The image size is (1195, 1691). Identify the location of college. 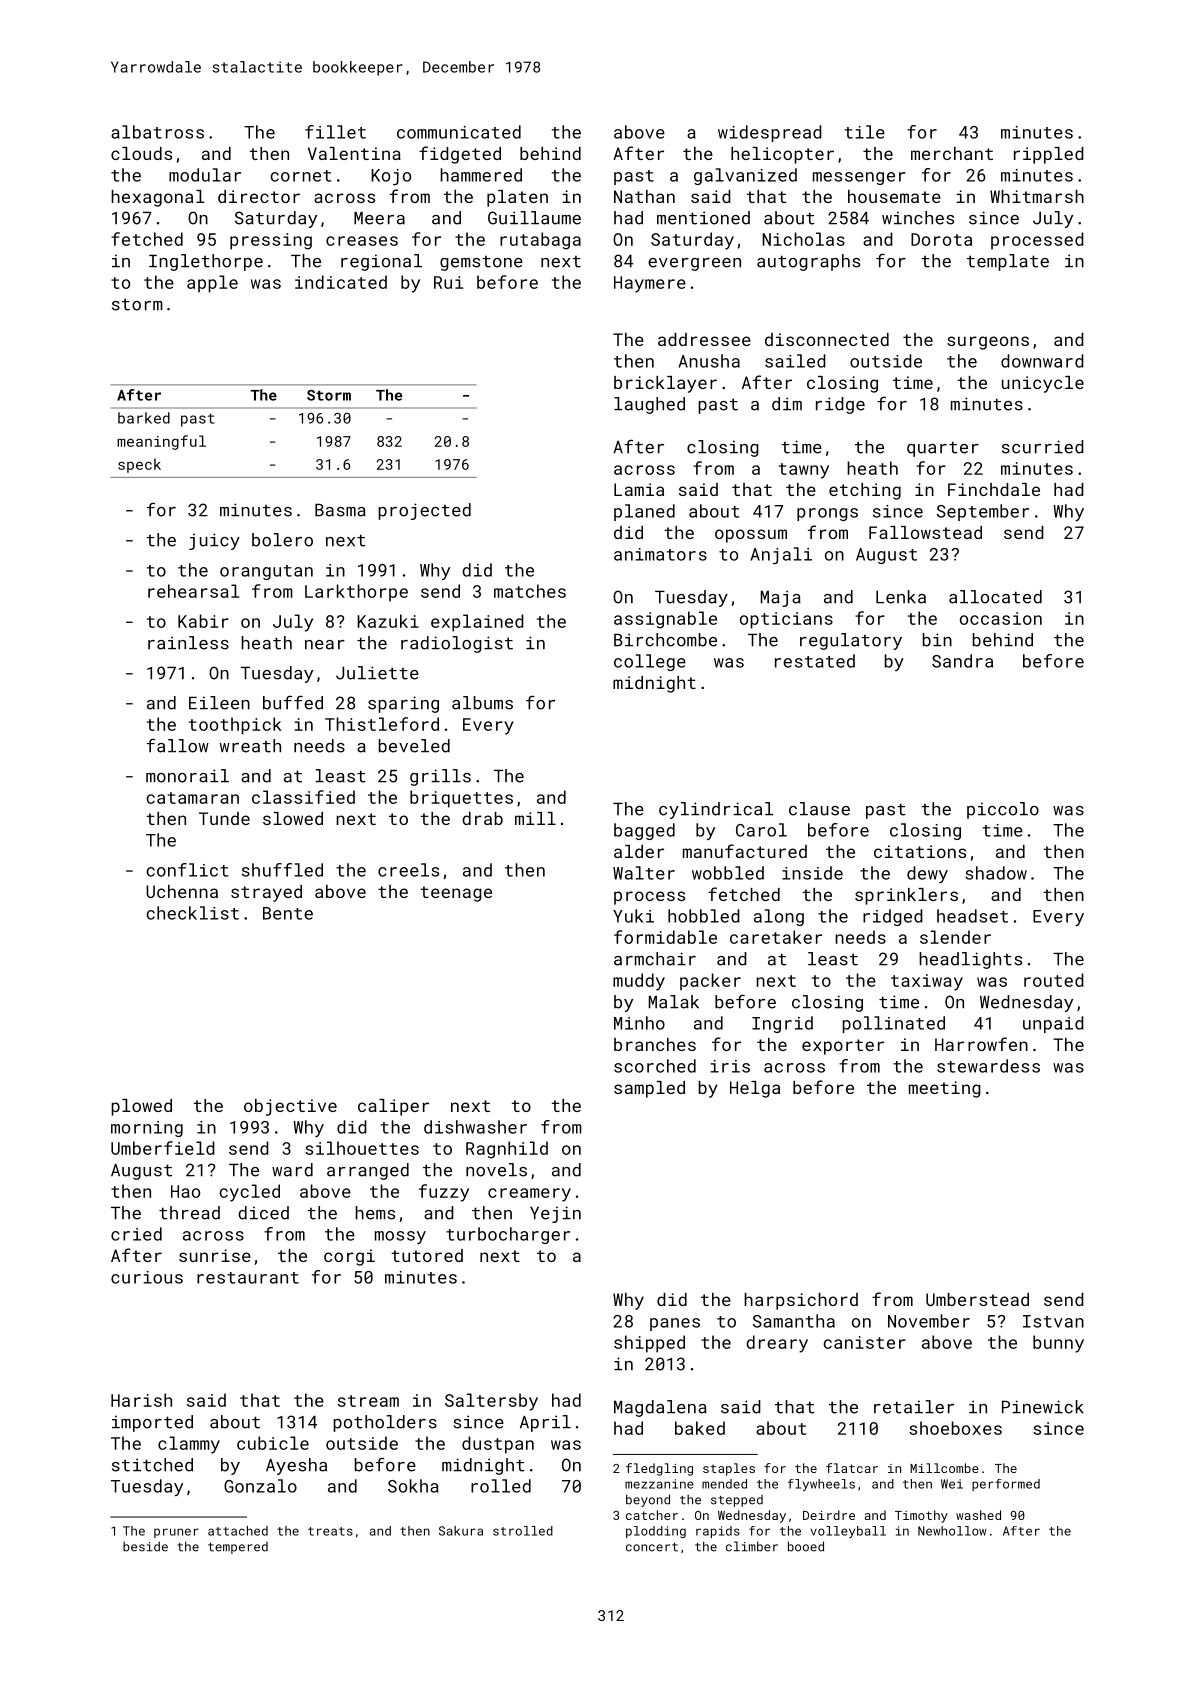
(650, 662).
